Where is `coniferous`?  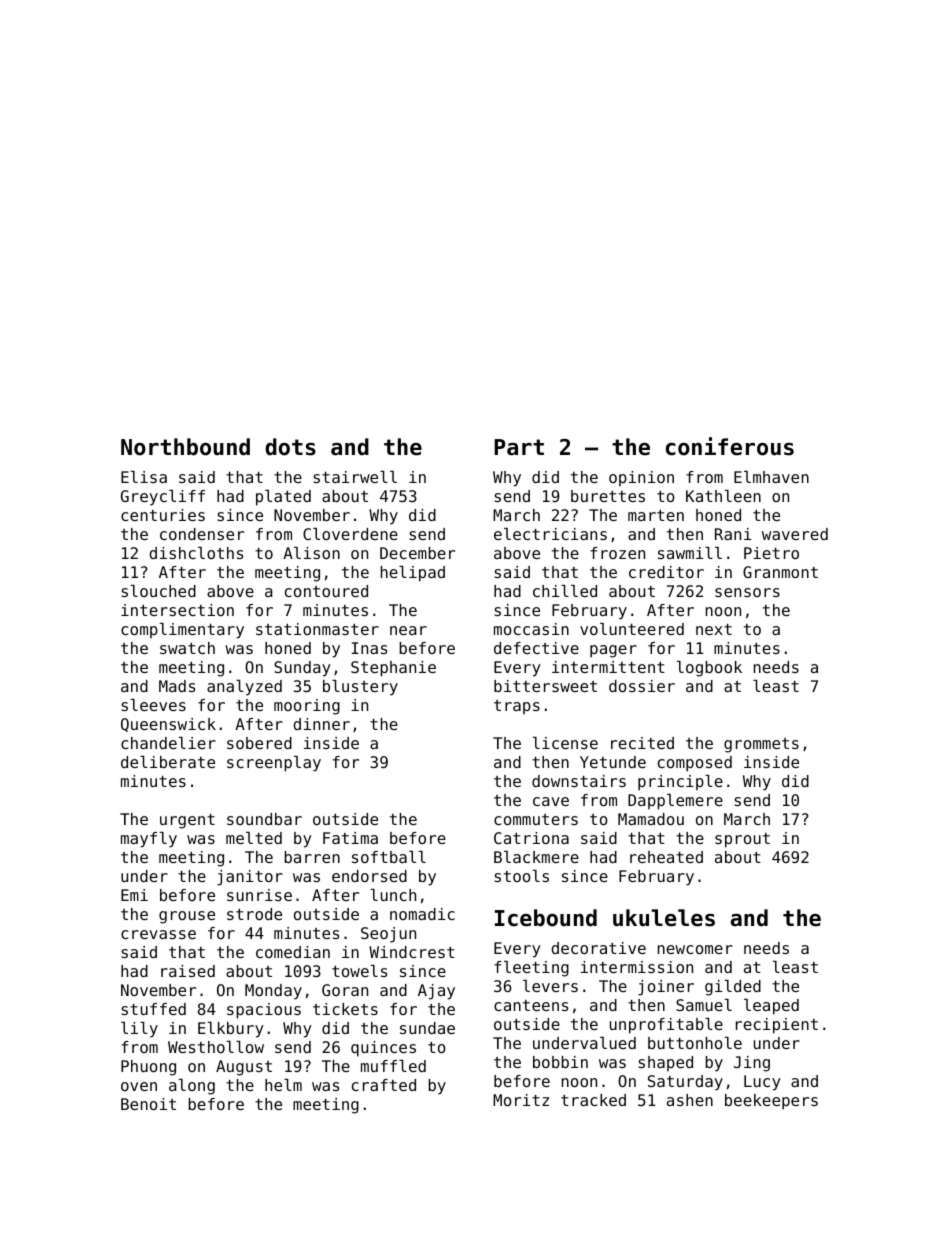 coniferous is located at coordinates (730, 446).
